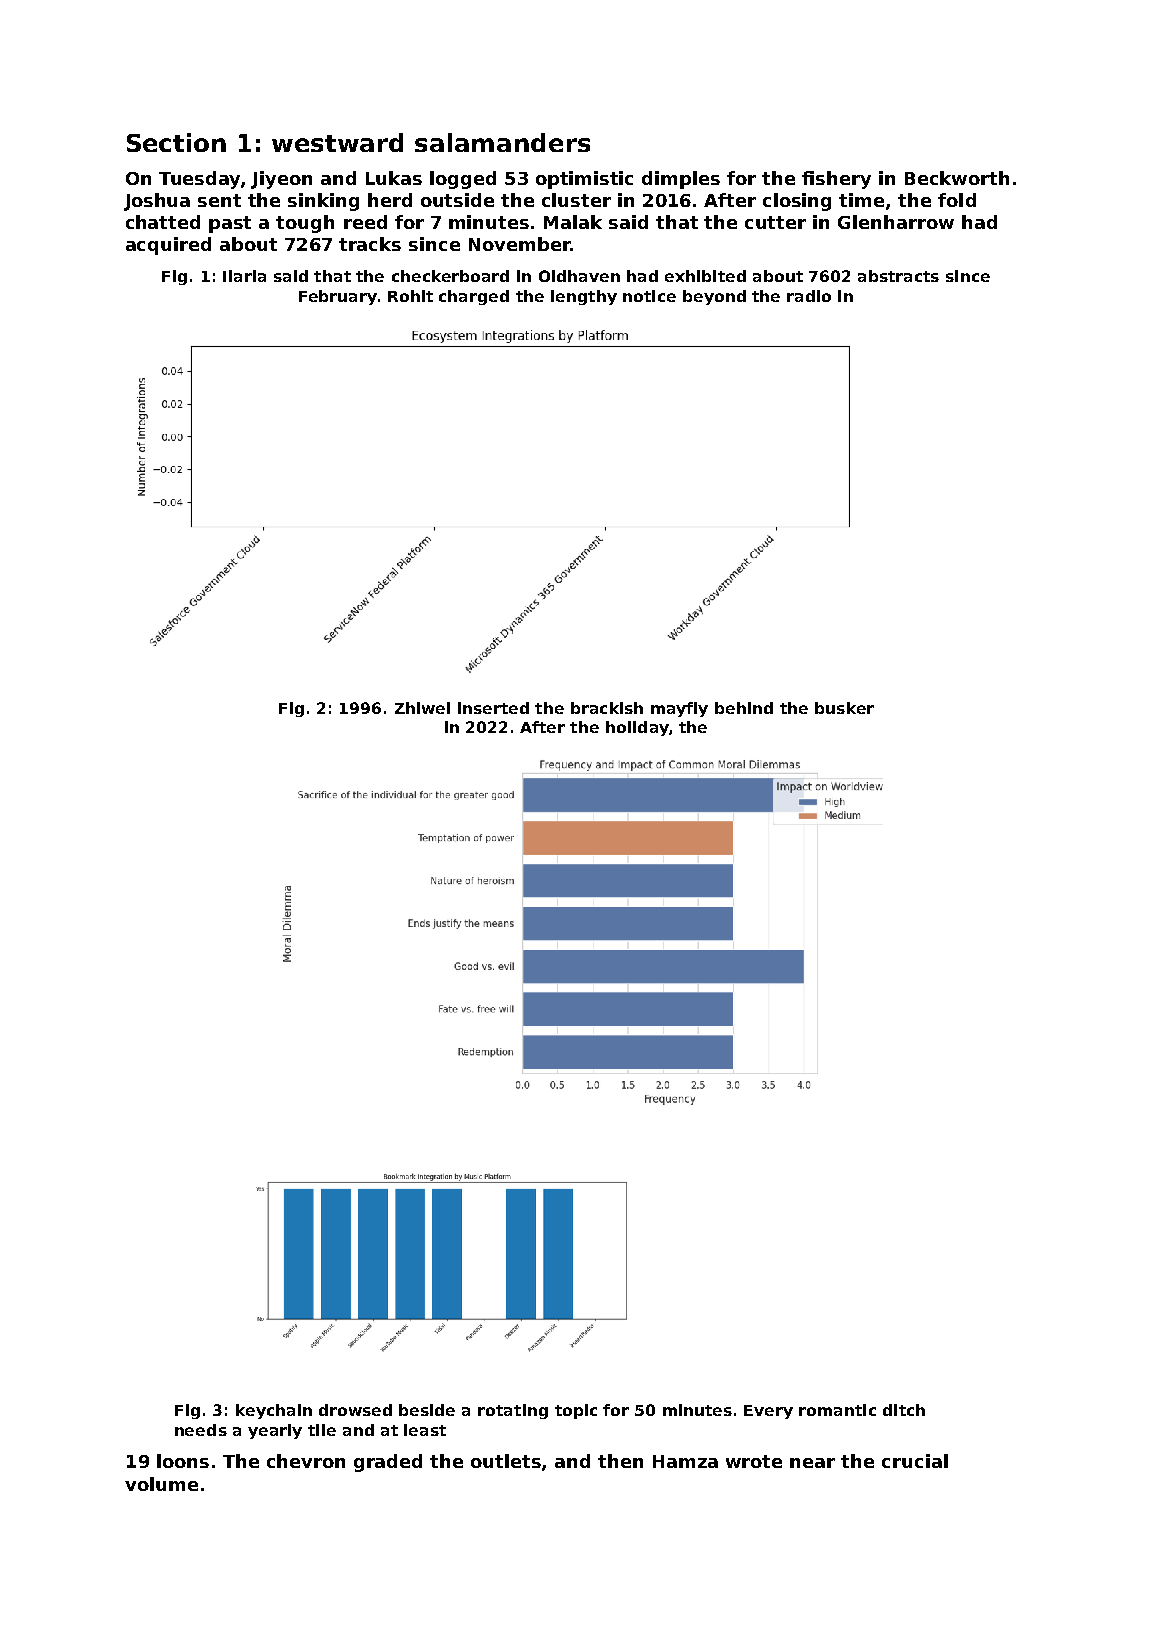 This page has width=1152, height=1630. Describe the element at coordinates (422, 708) in the page. I see `Zhiwei` at that location.
